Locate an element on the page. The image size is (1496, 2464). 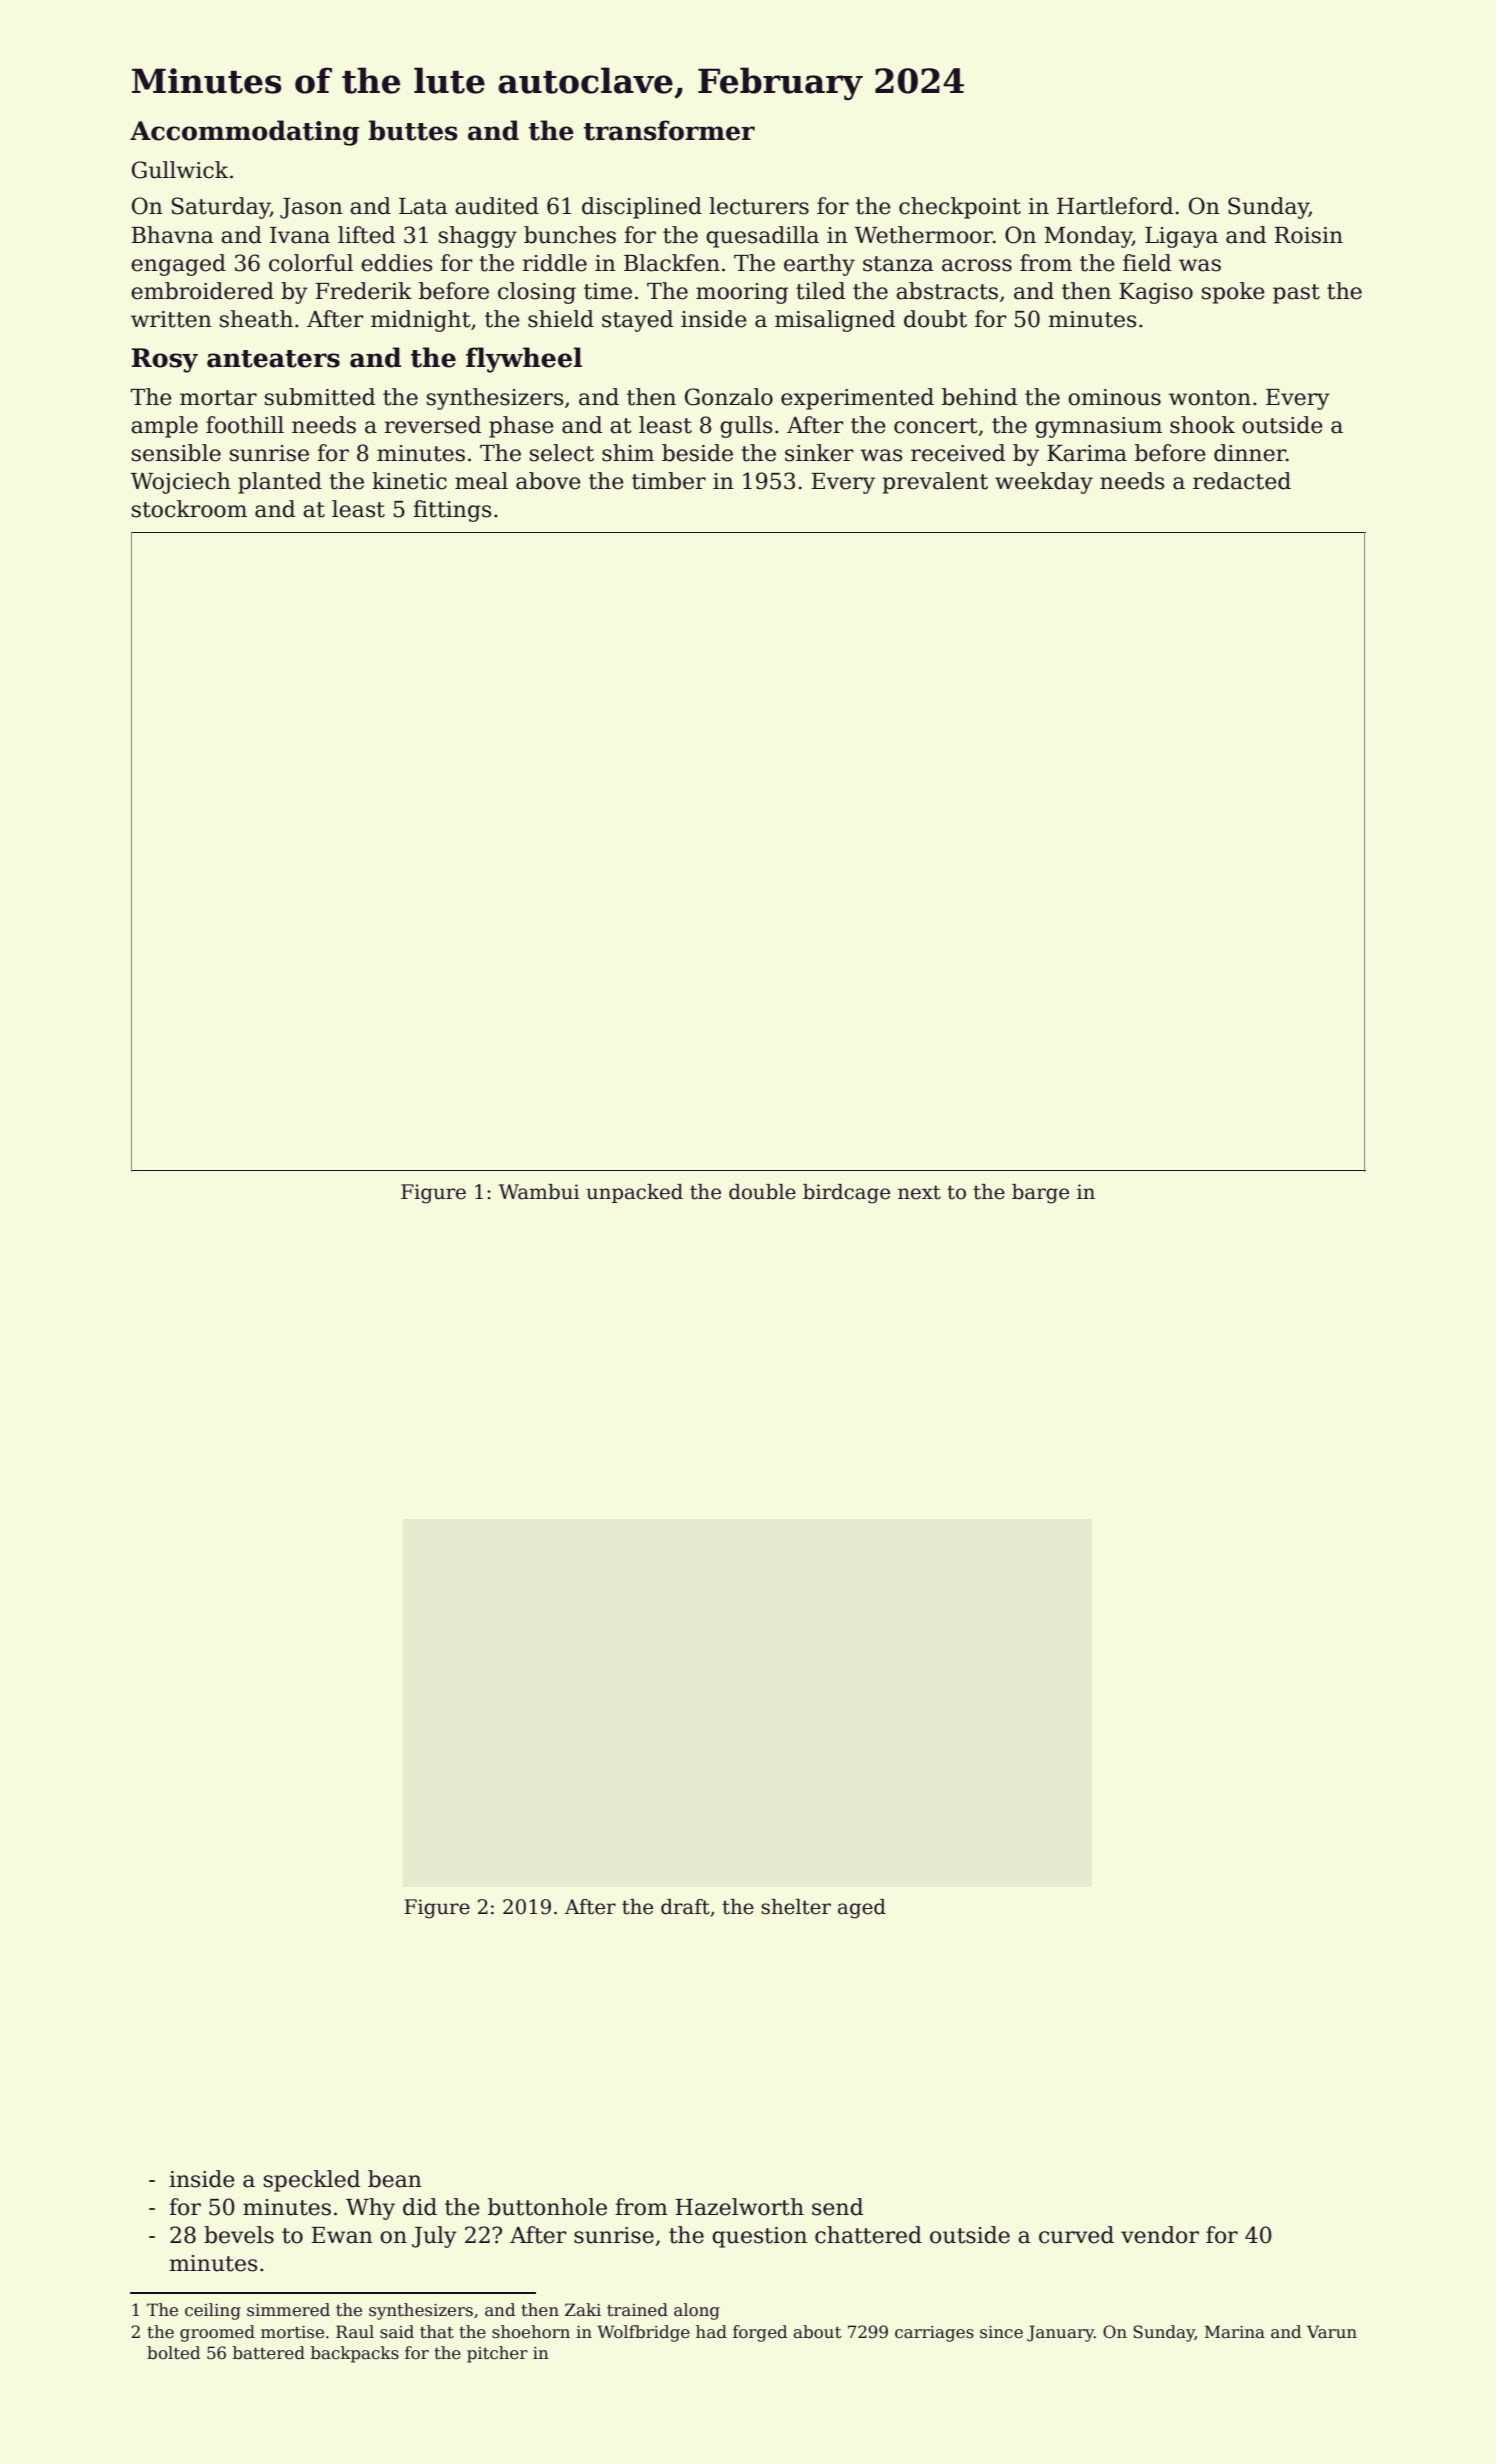
shelter is located at coordinates (796, 1907).
